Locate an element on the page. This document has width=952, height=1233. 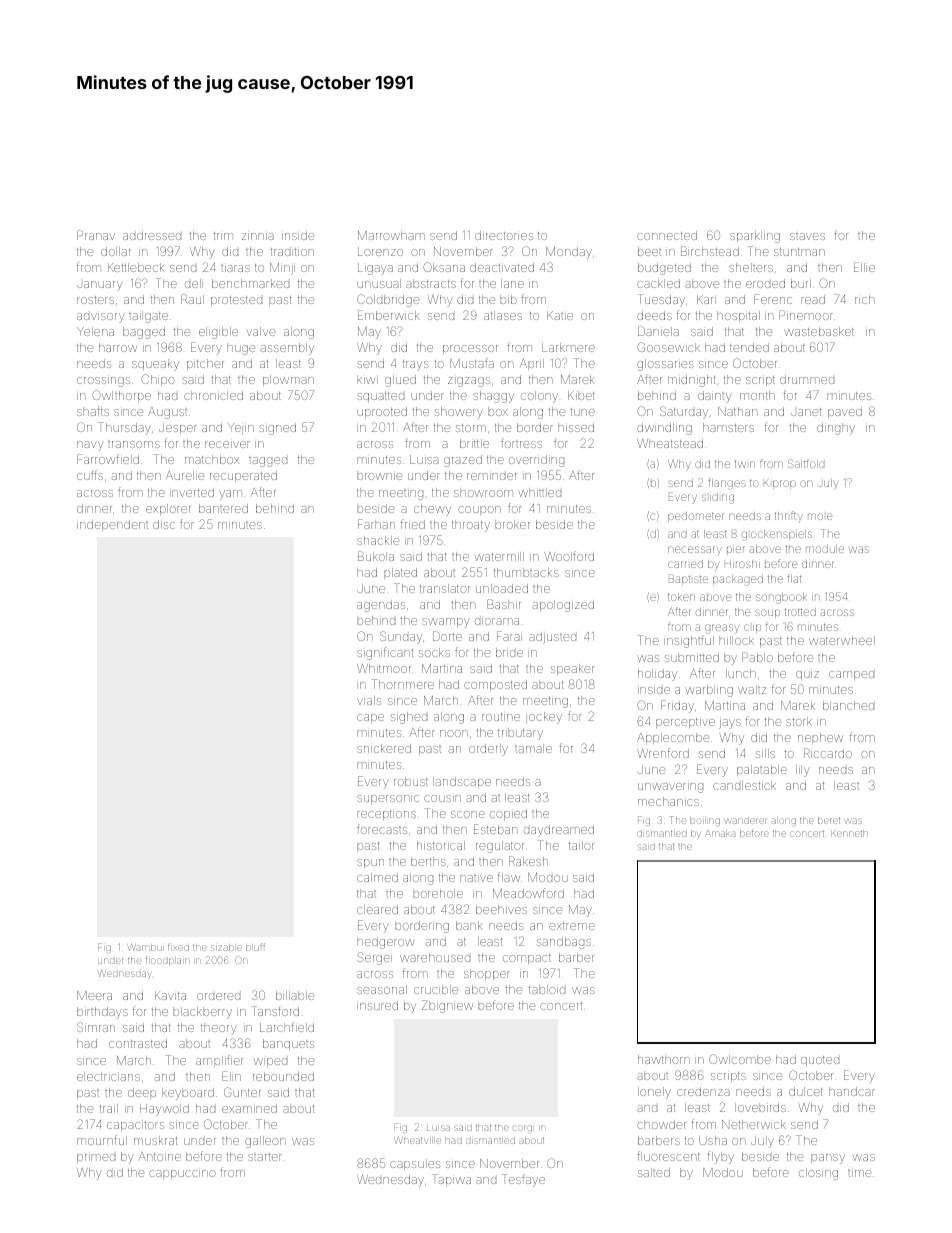
Amaka is located at coordinates (720, 834).
